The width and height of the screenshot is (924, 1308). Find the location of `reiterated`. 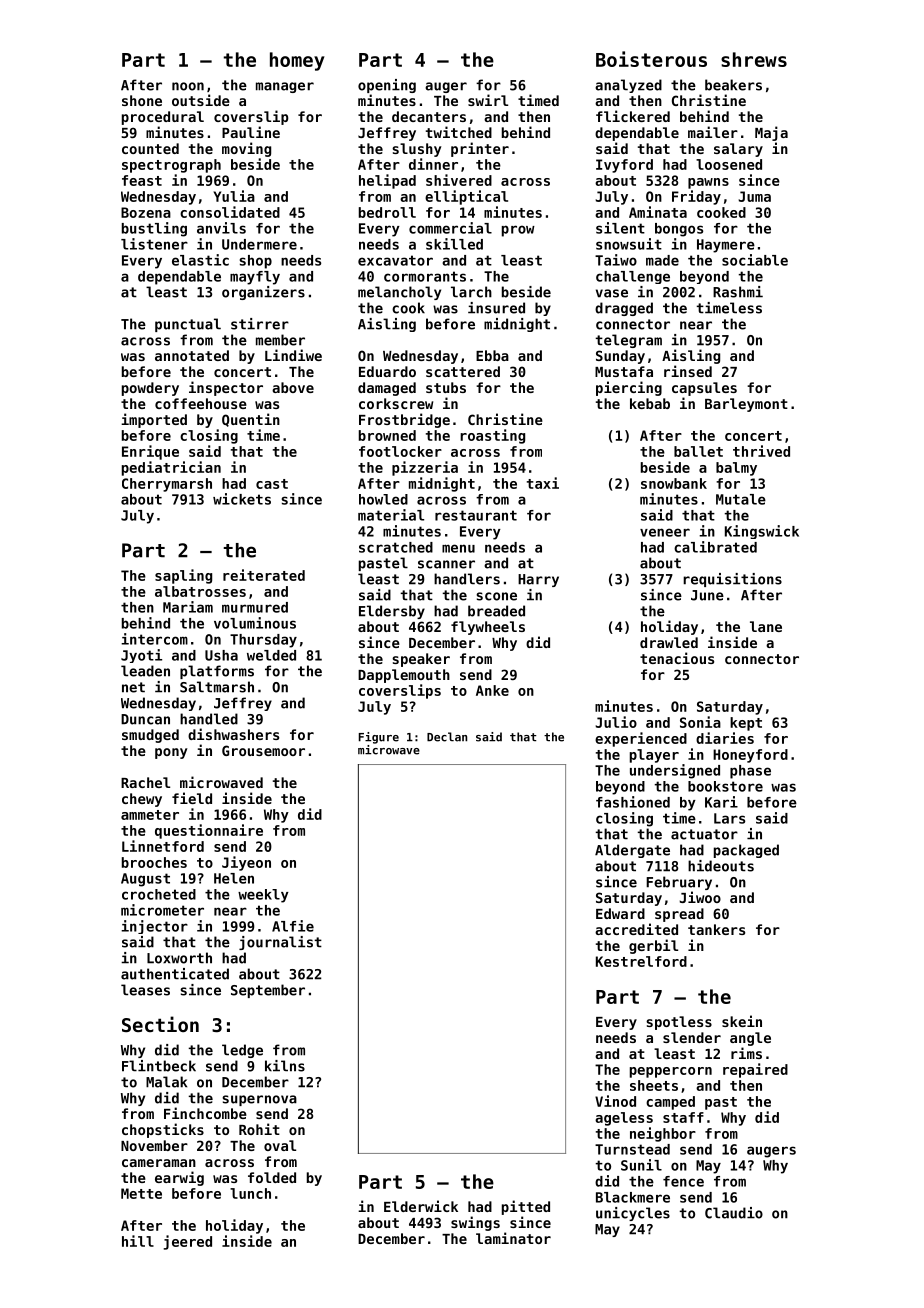

reiterated is located at coordinates (264, 575).
